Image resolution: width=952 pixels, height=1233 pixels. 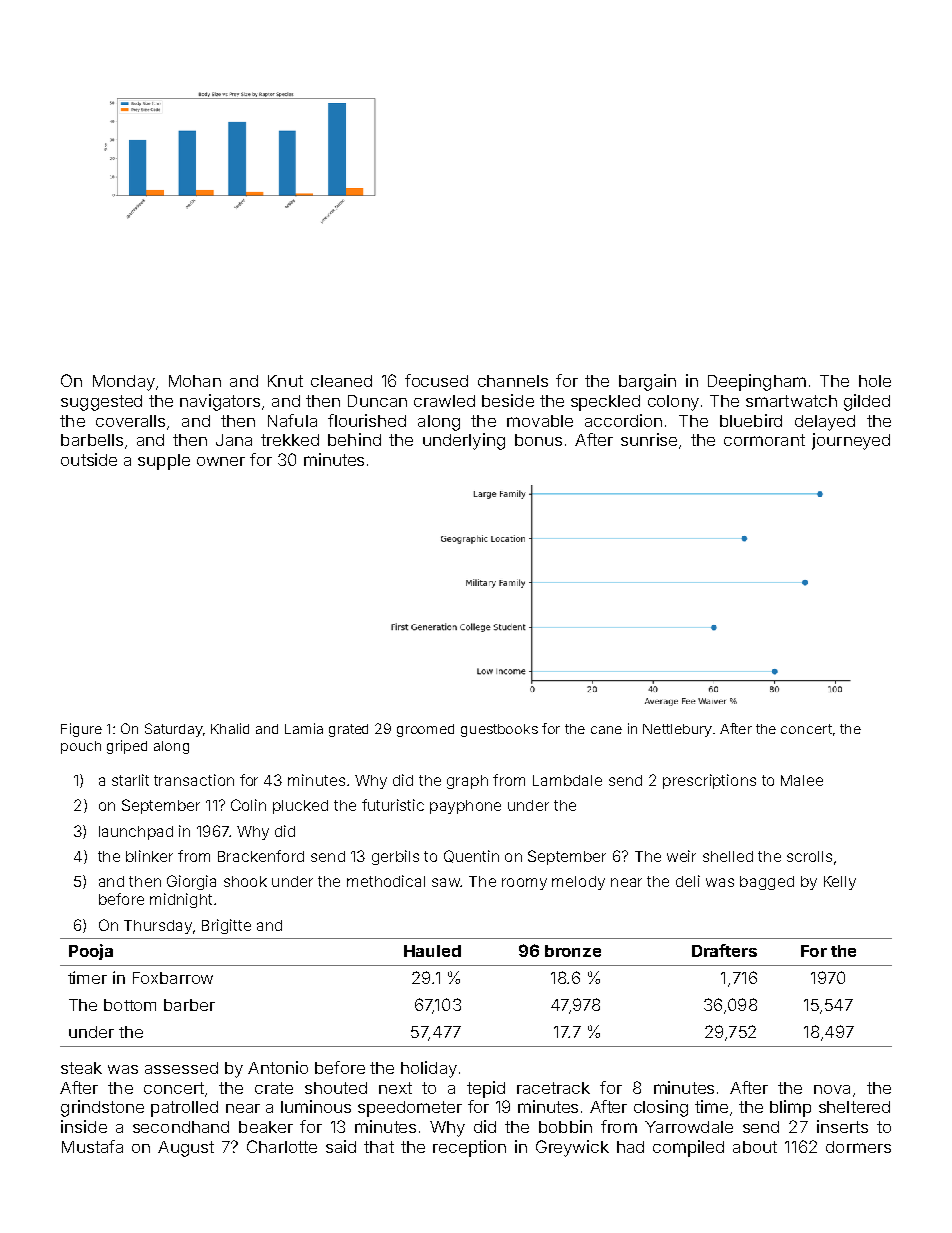 What do you see at coordinates (709, 781) in the page?
I see `prescriptions` at bounding box center [709, 781].
